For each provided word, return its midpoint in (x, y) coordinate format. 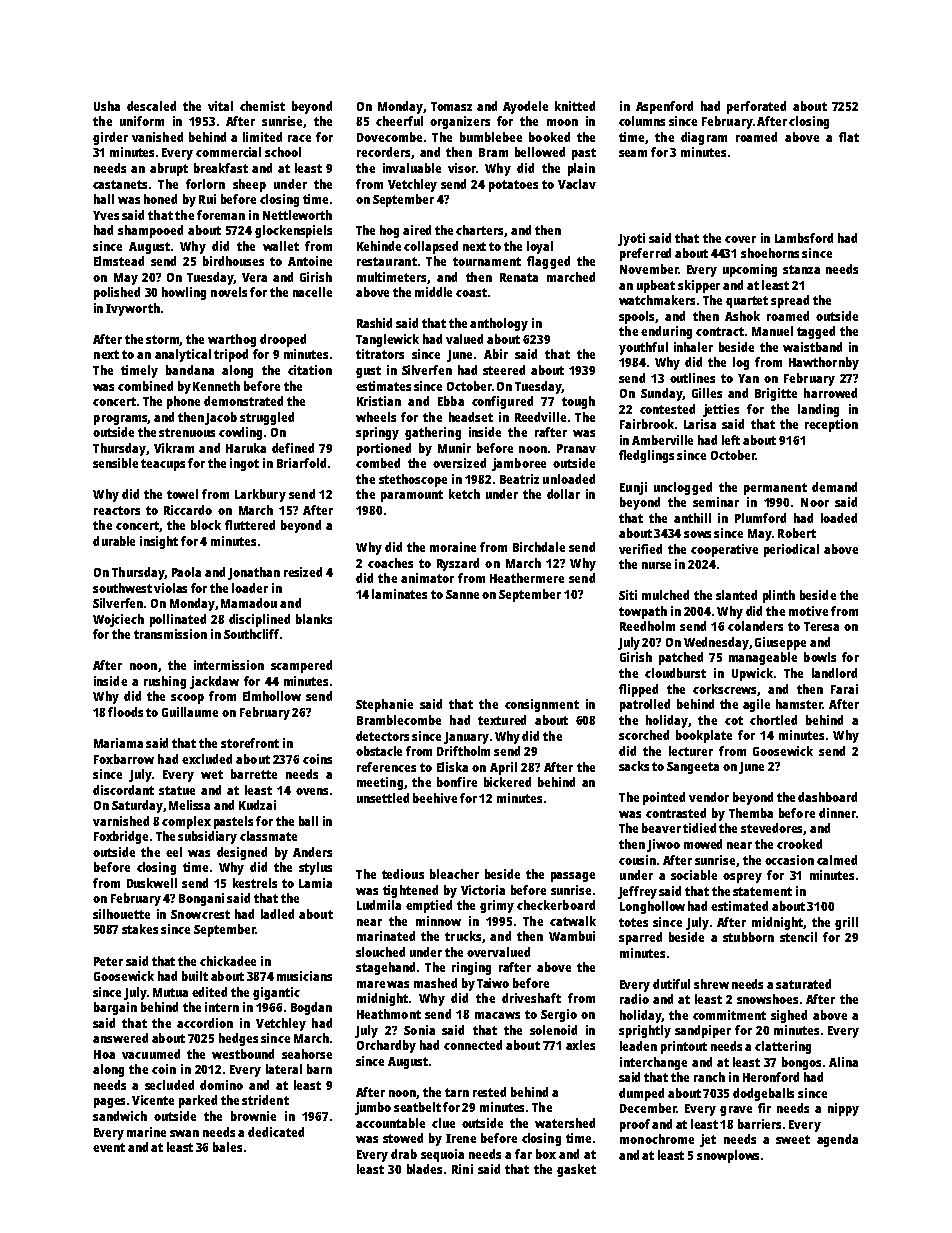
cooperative (724, 550)
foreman (221, 215)
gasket (576, 1170)
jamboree (519, 464)
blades (424, 1169)
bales (227, 1147)
